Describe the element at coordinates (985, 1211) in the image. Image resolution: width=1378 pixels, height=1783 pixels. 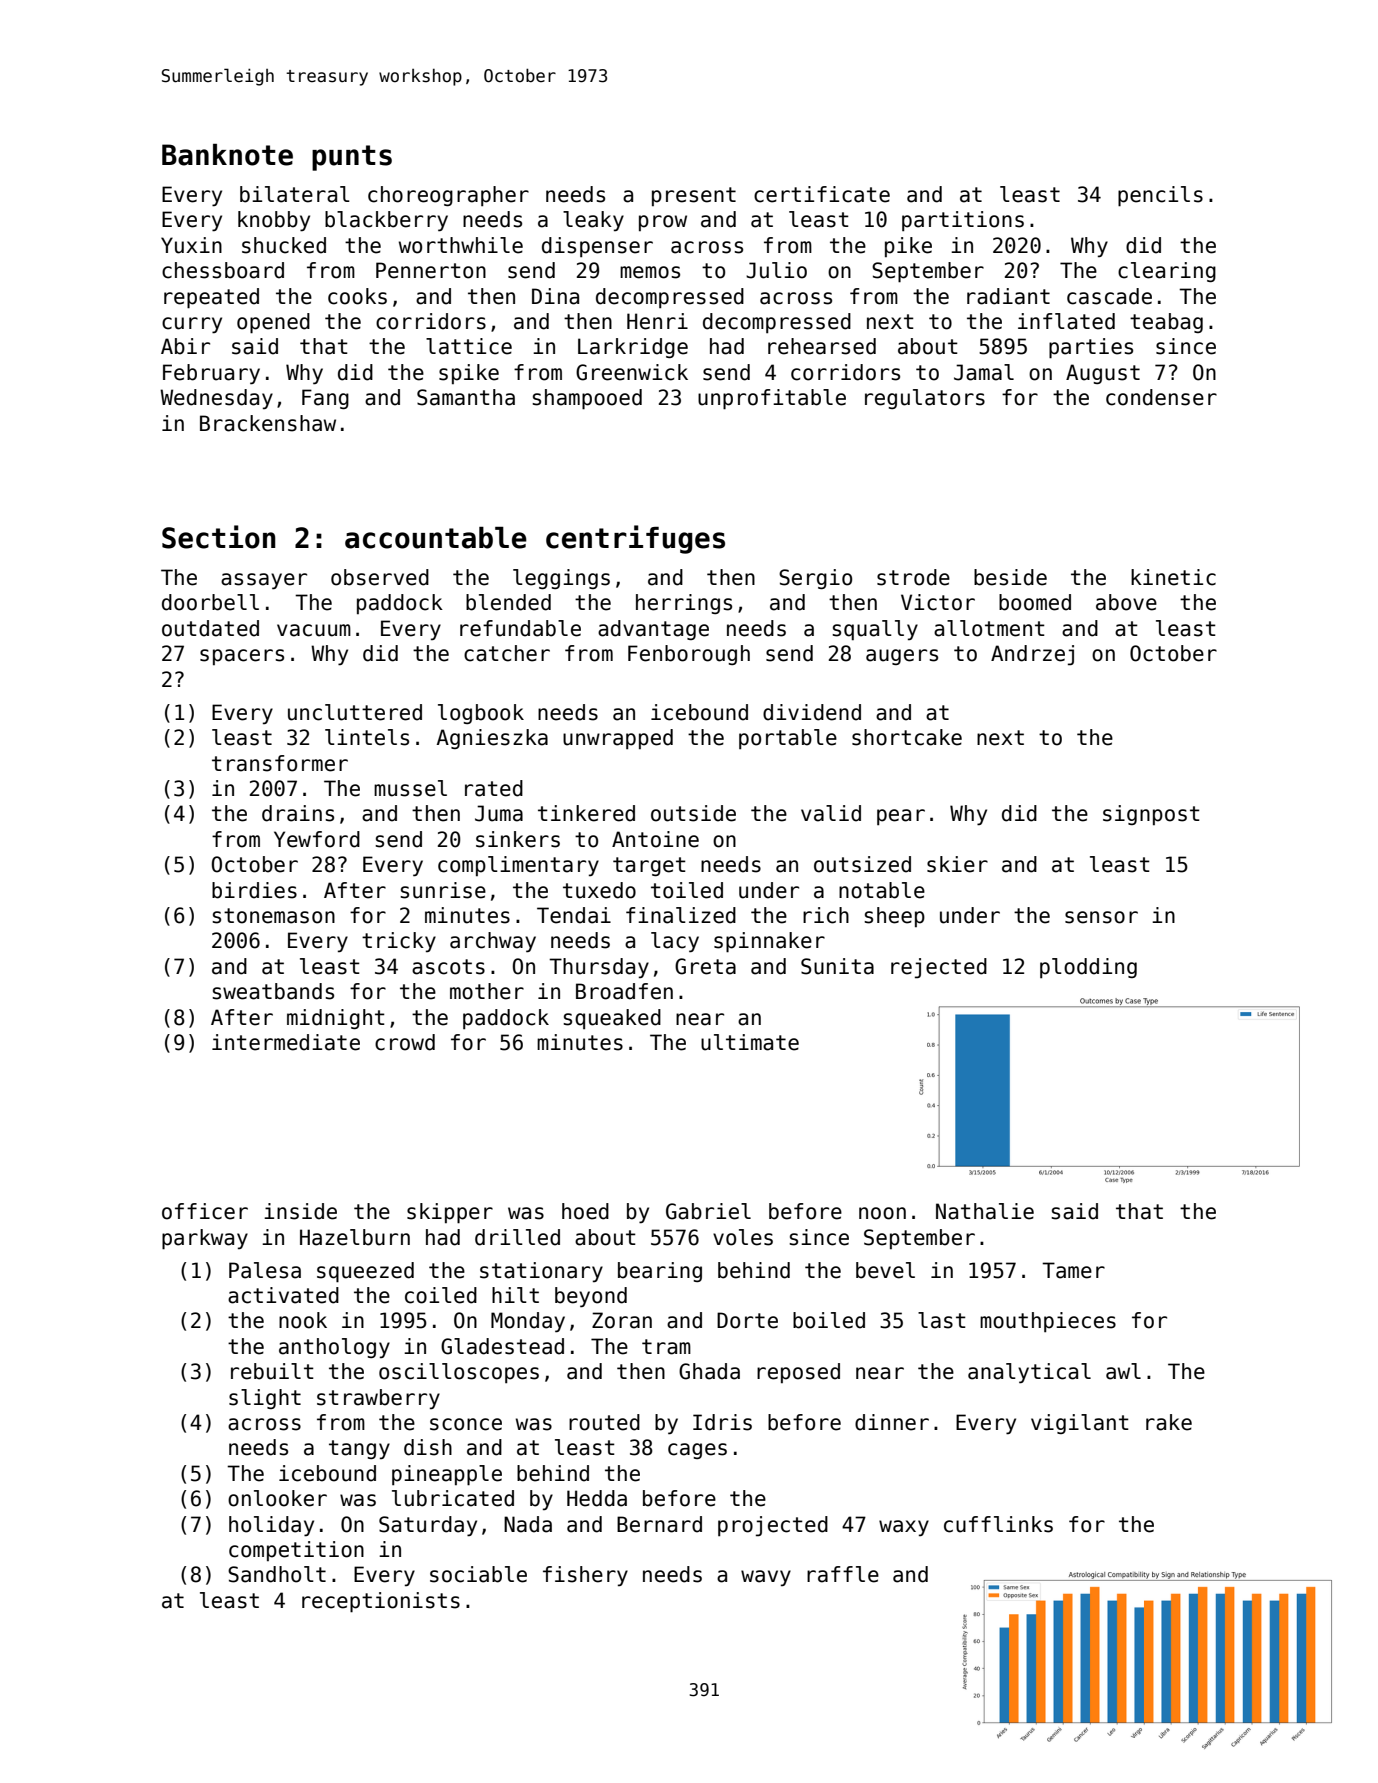
I see `Nathalie` at that location.
